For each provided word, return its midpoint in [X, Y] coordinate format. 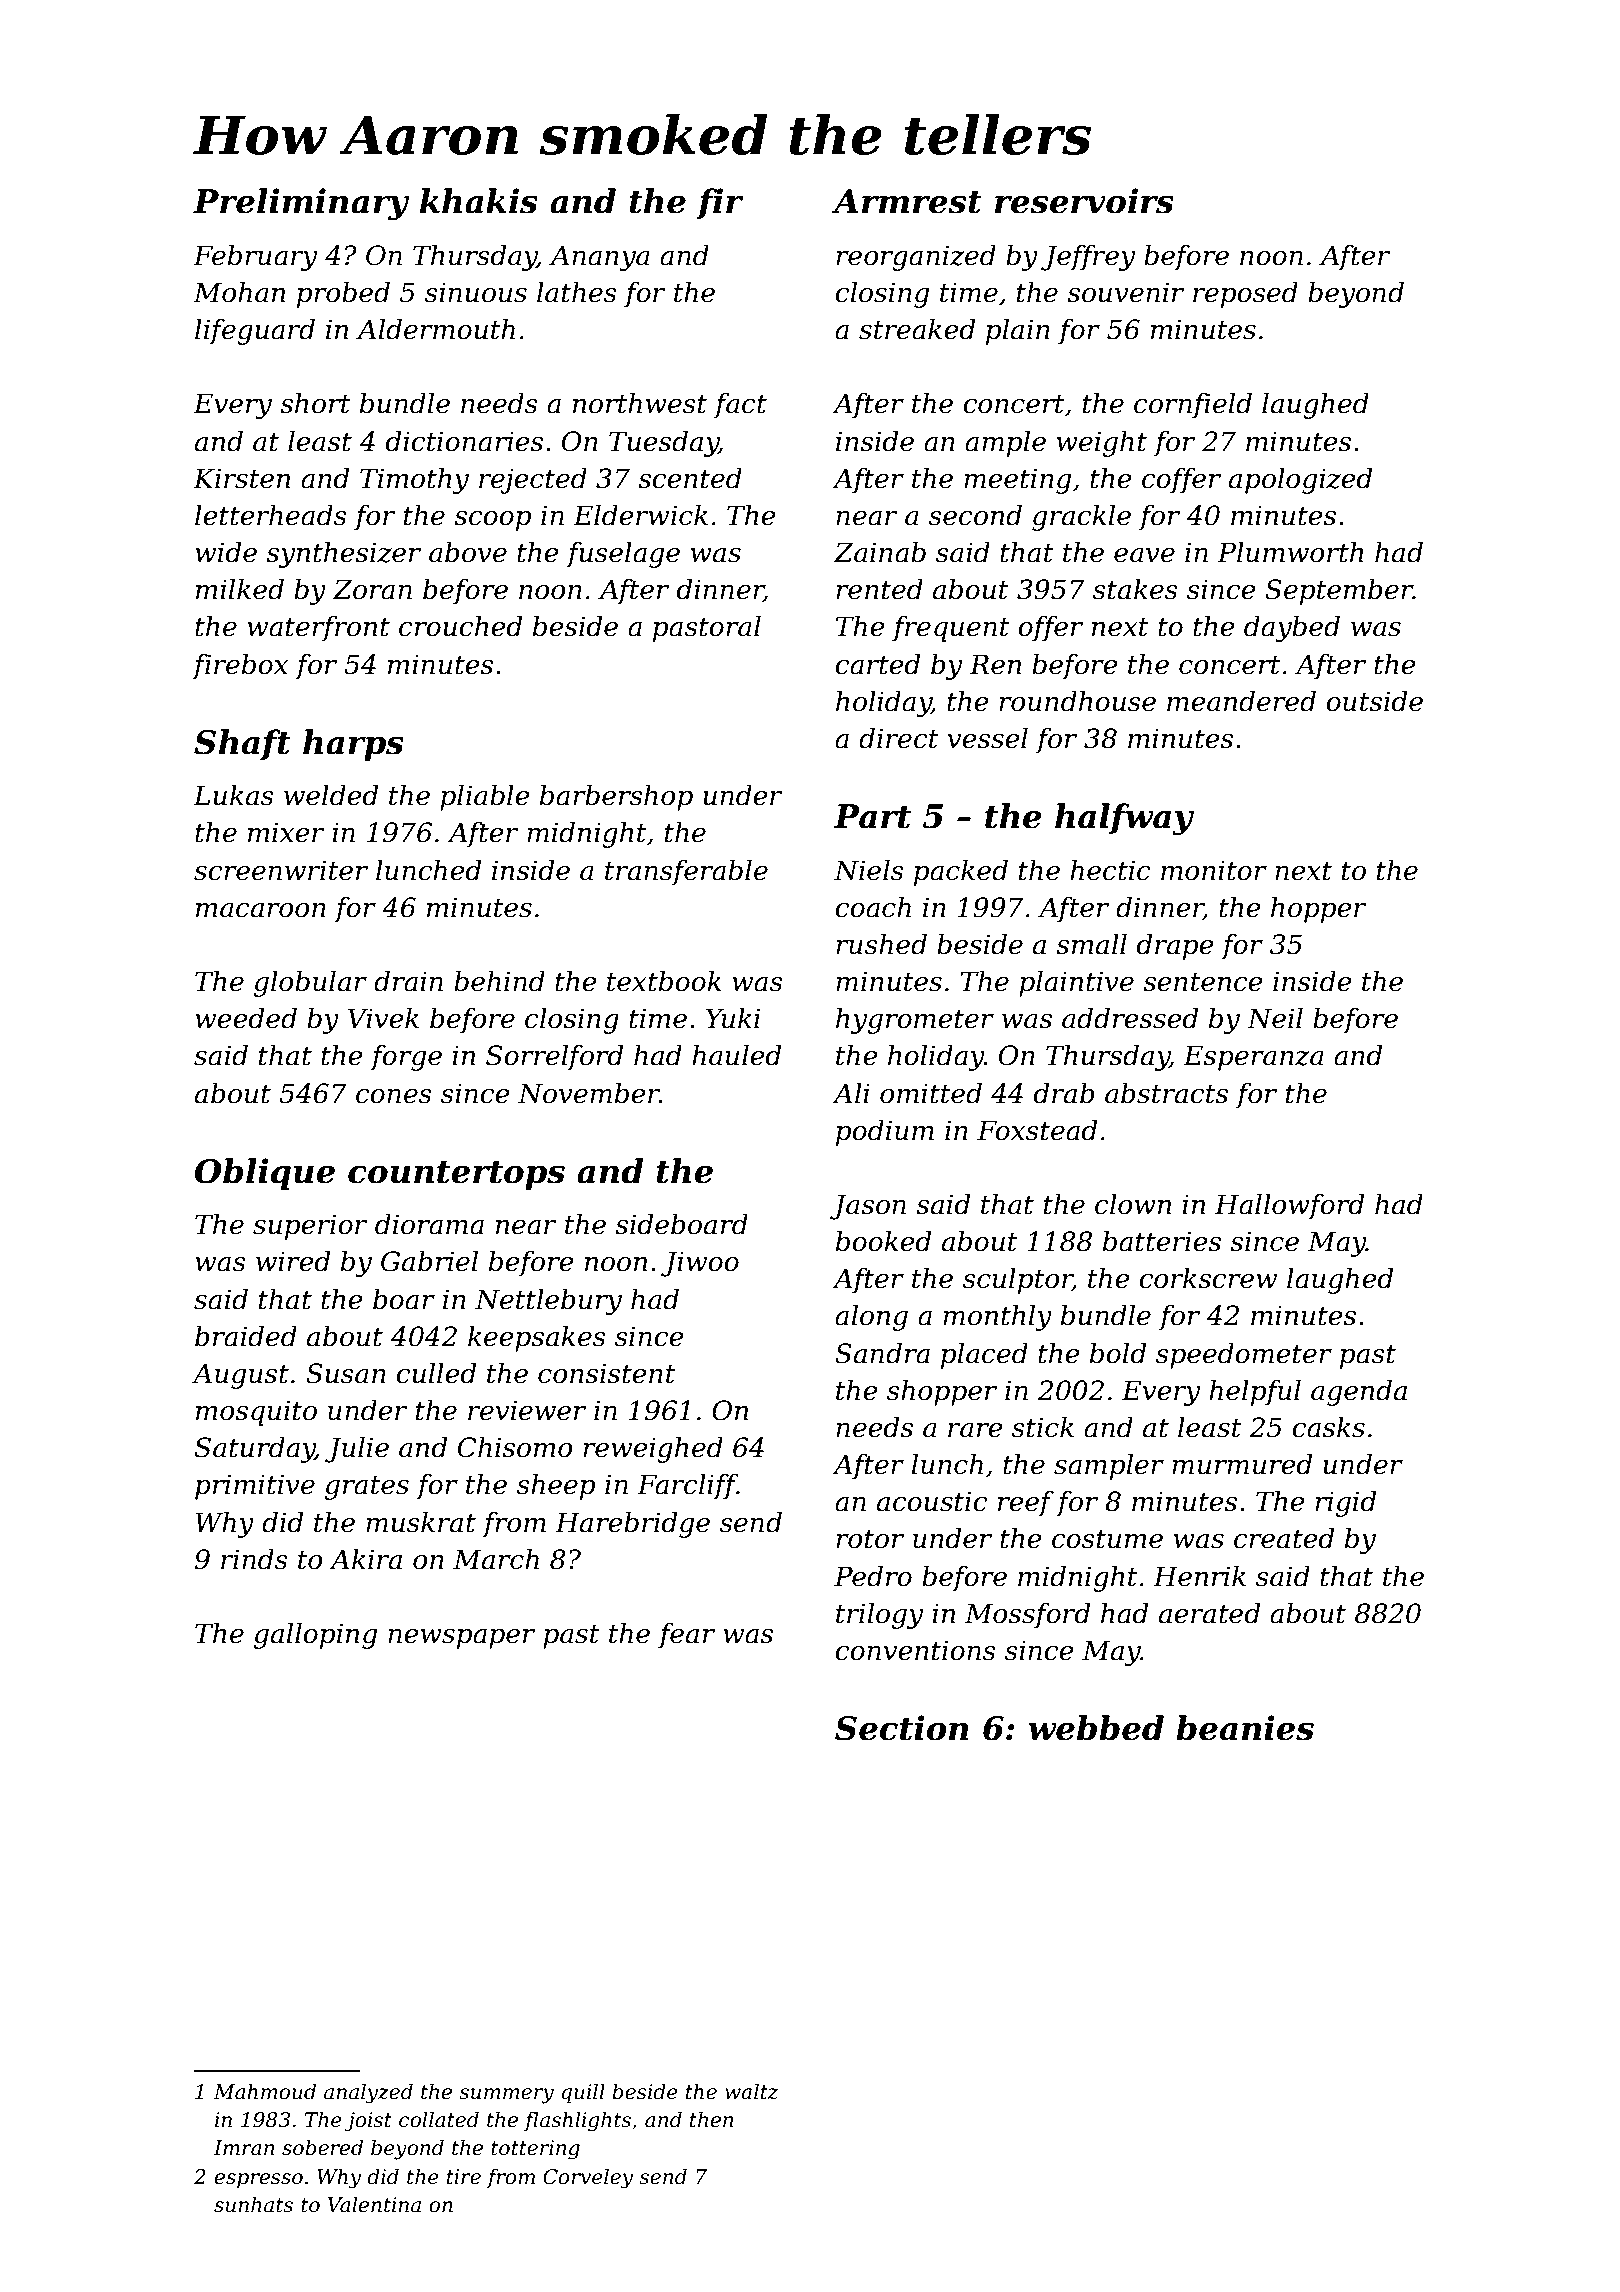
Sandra [882, 1353]
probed [343, 295]
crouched [460, 626]
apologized [1300, 481]
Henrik [1199, 1576]
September [1339, 592]
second [975, 515]
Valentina [374, 2204]
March [496, 1559]
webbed [1096, 1728]
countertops [456, 1175]
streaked [917, 329]
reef [1026, 1504]
